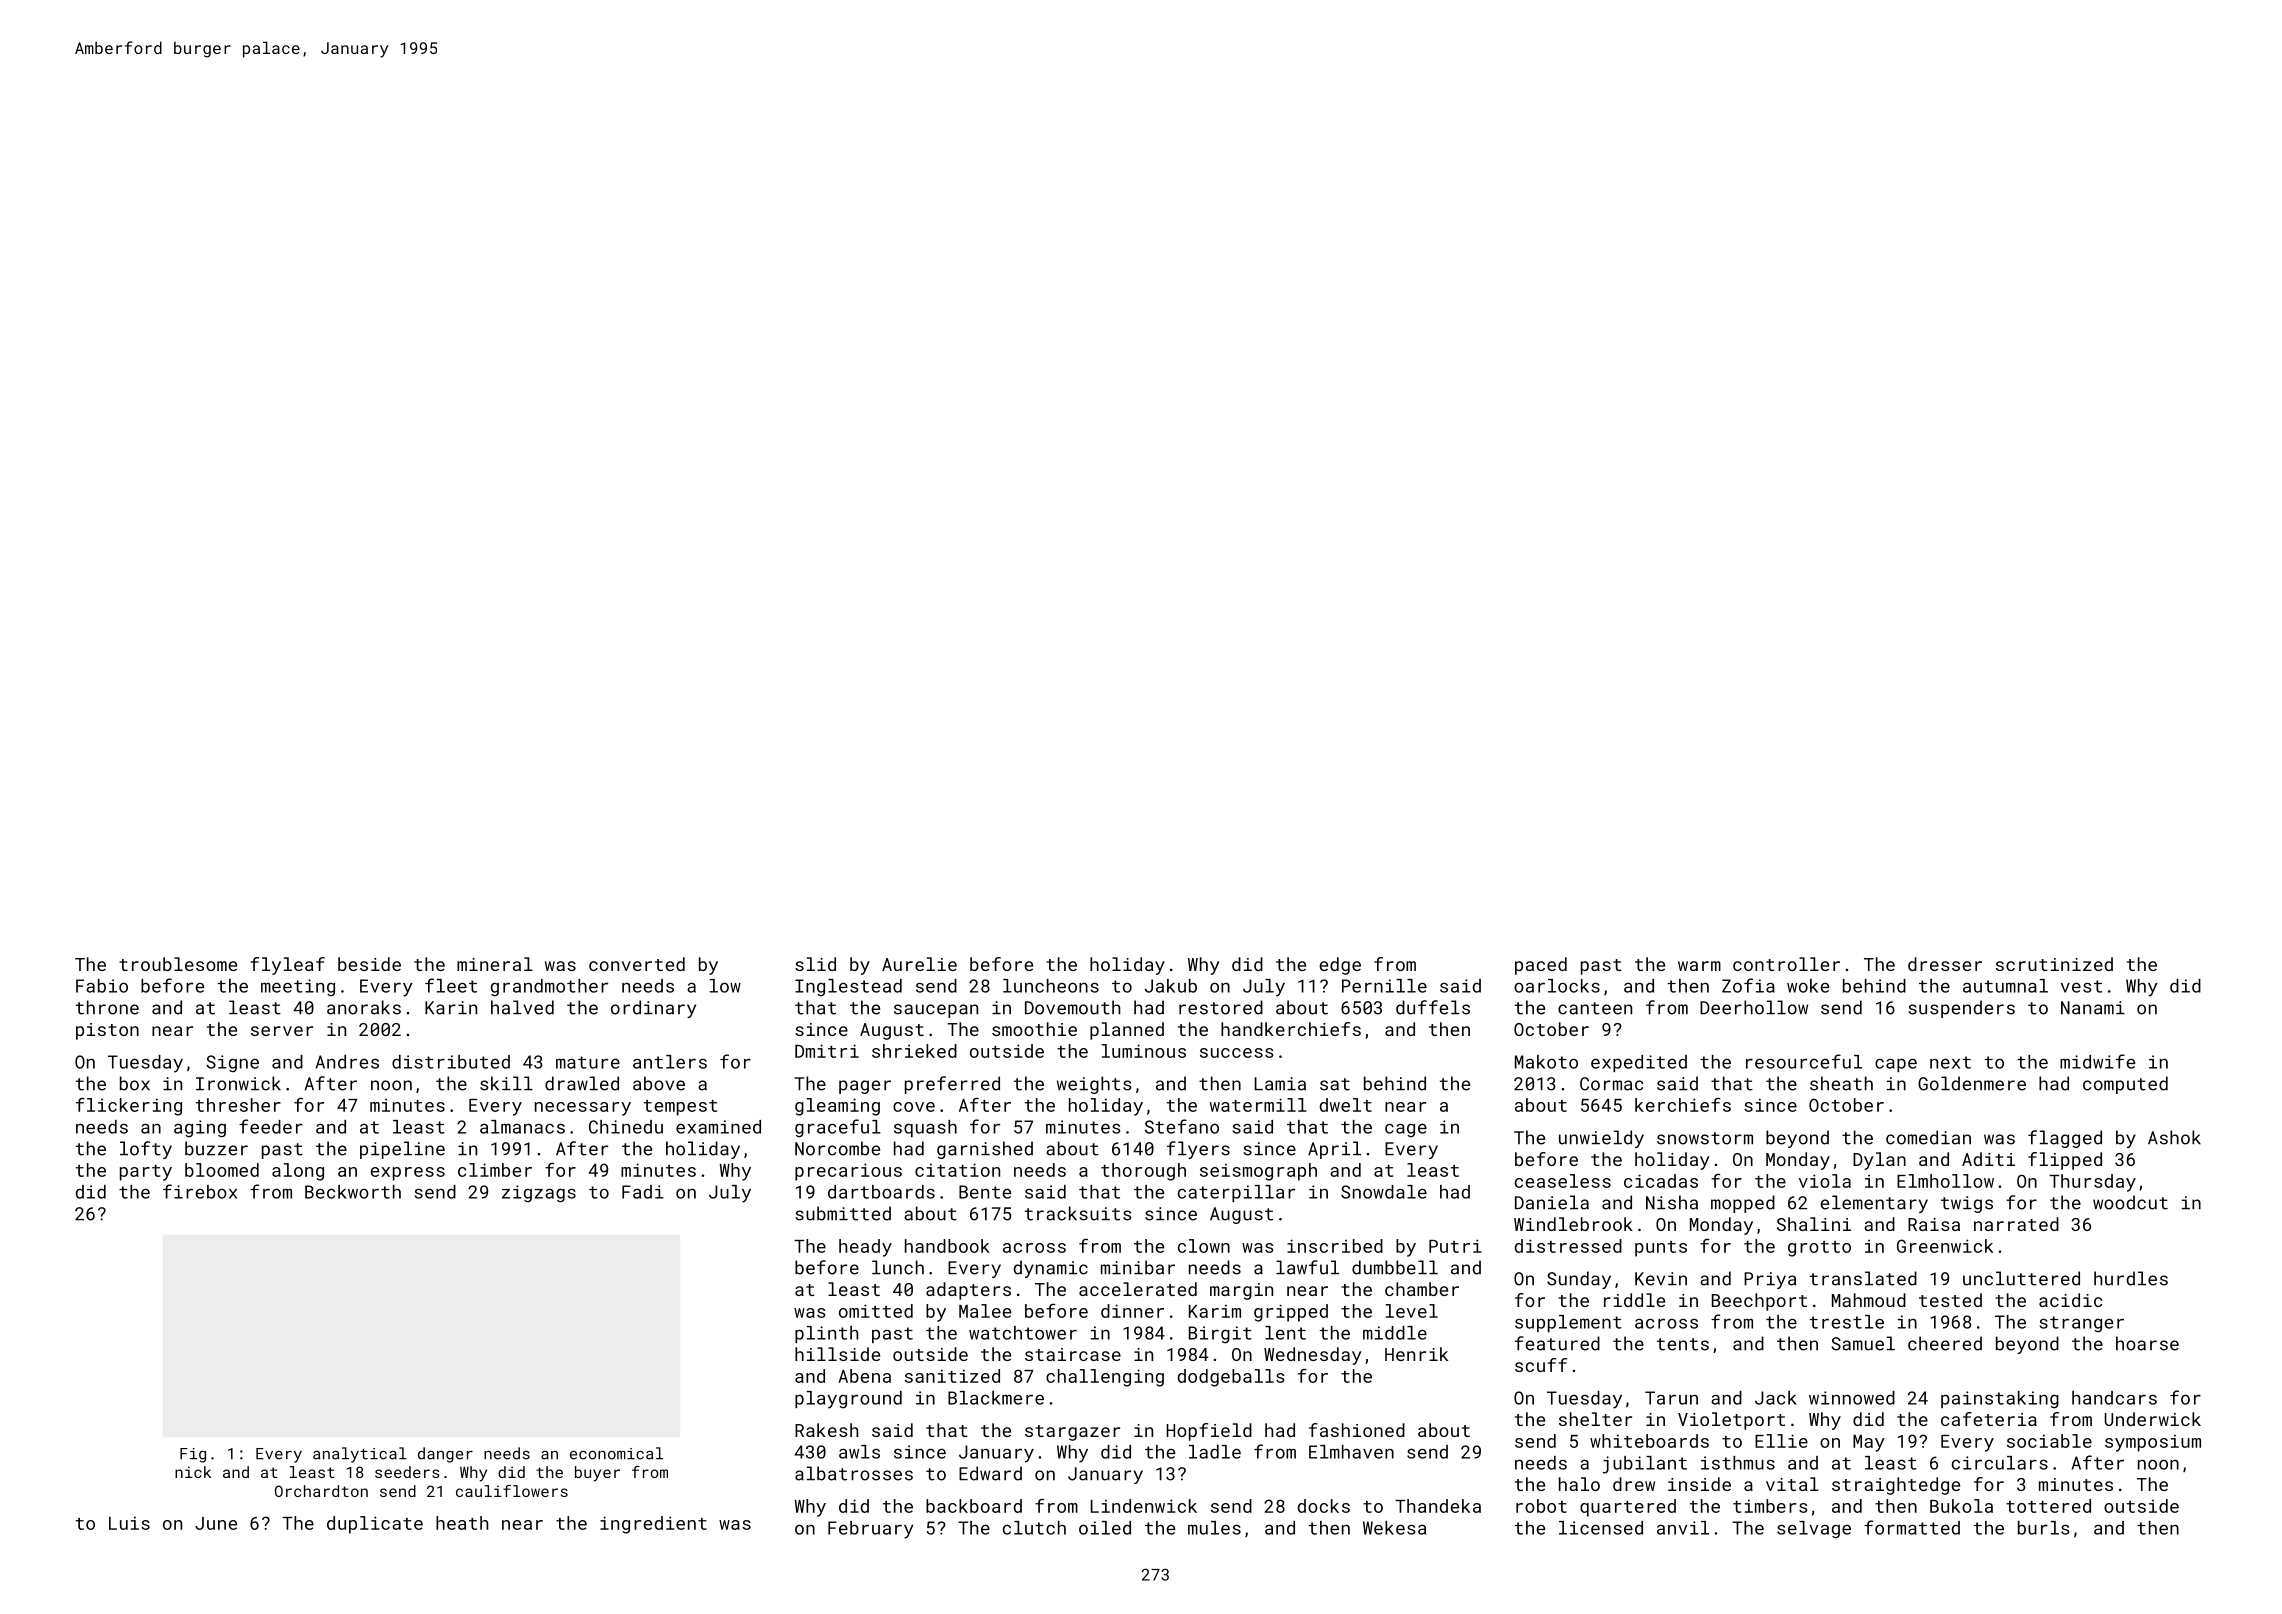  Describe the element at coordinates (1950, 1062) in the page. I see `next` at that location.
